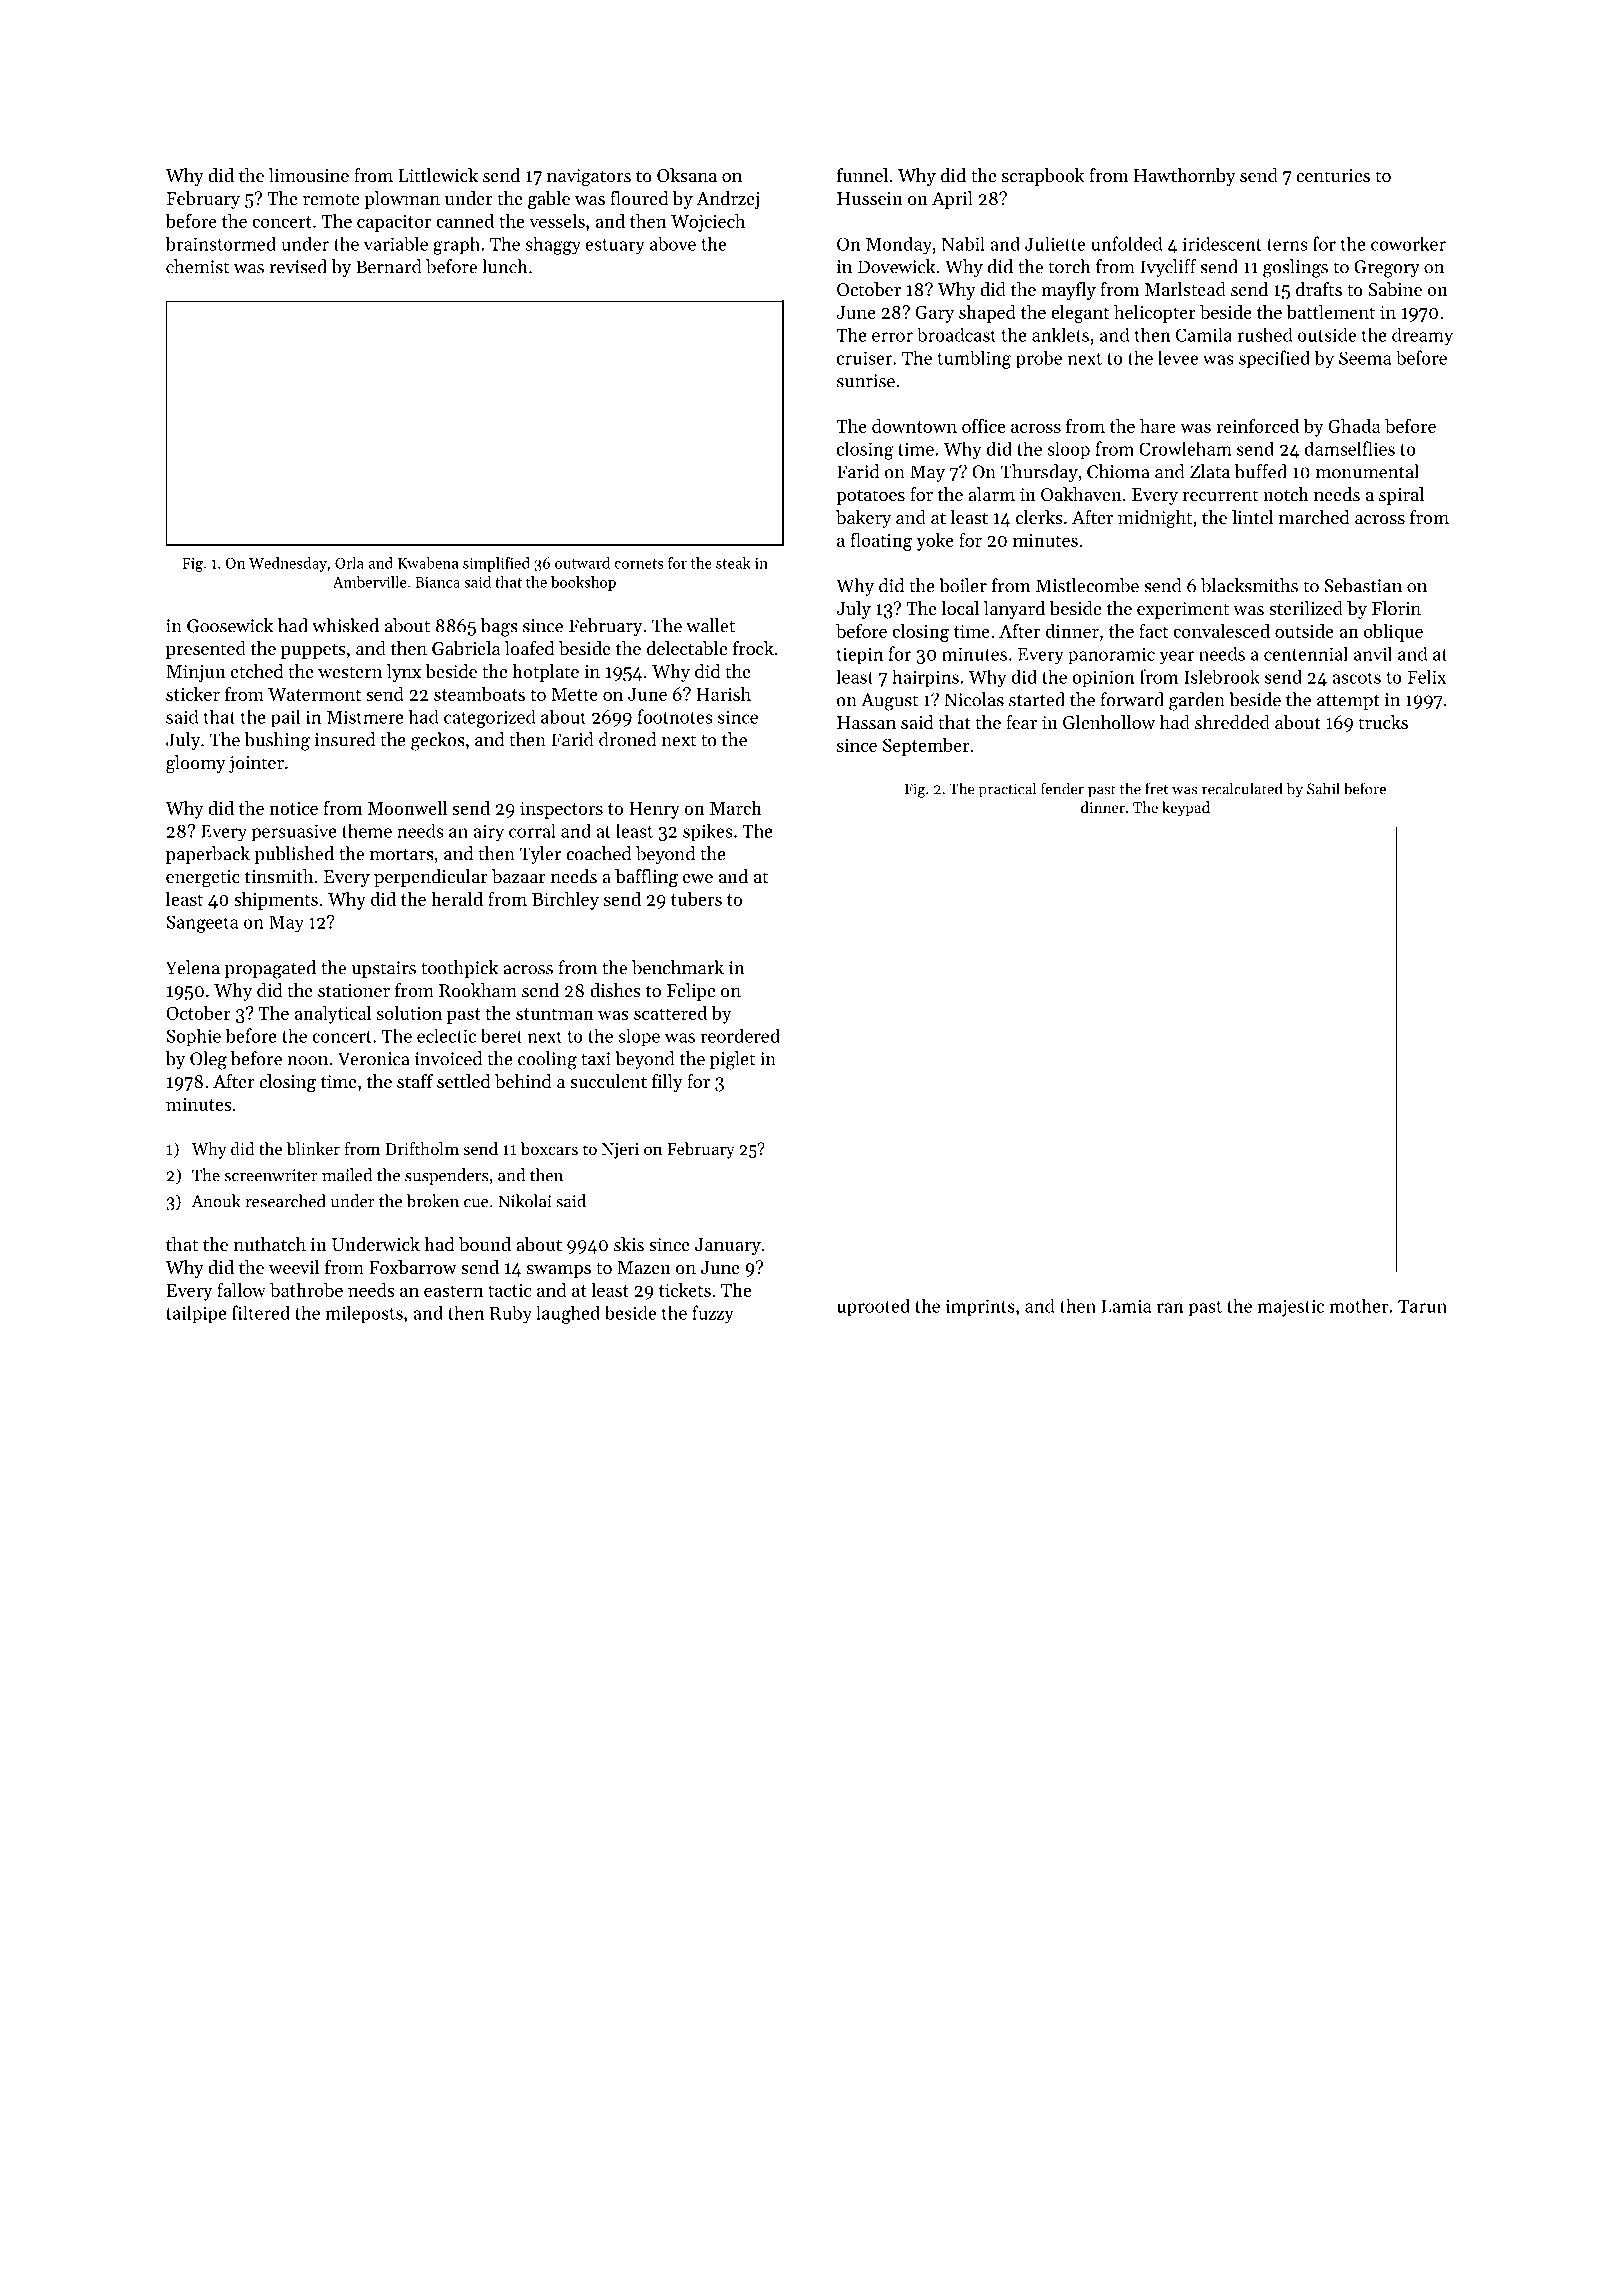 The width and height of the image is (1620, 2292). I want to click on stationer, so click(354, 990).
